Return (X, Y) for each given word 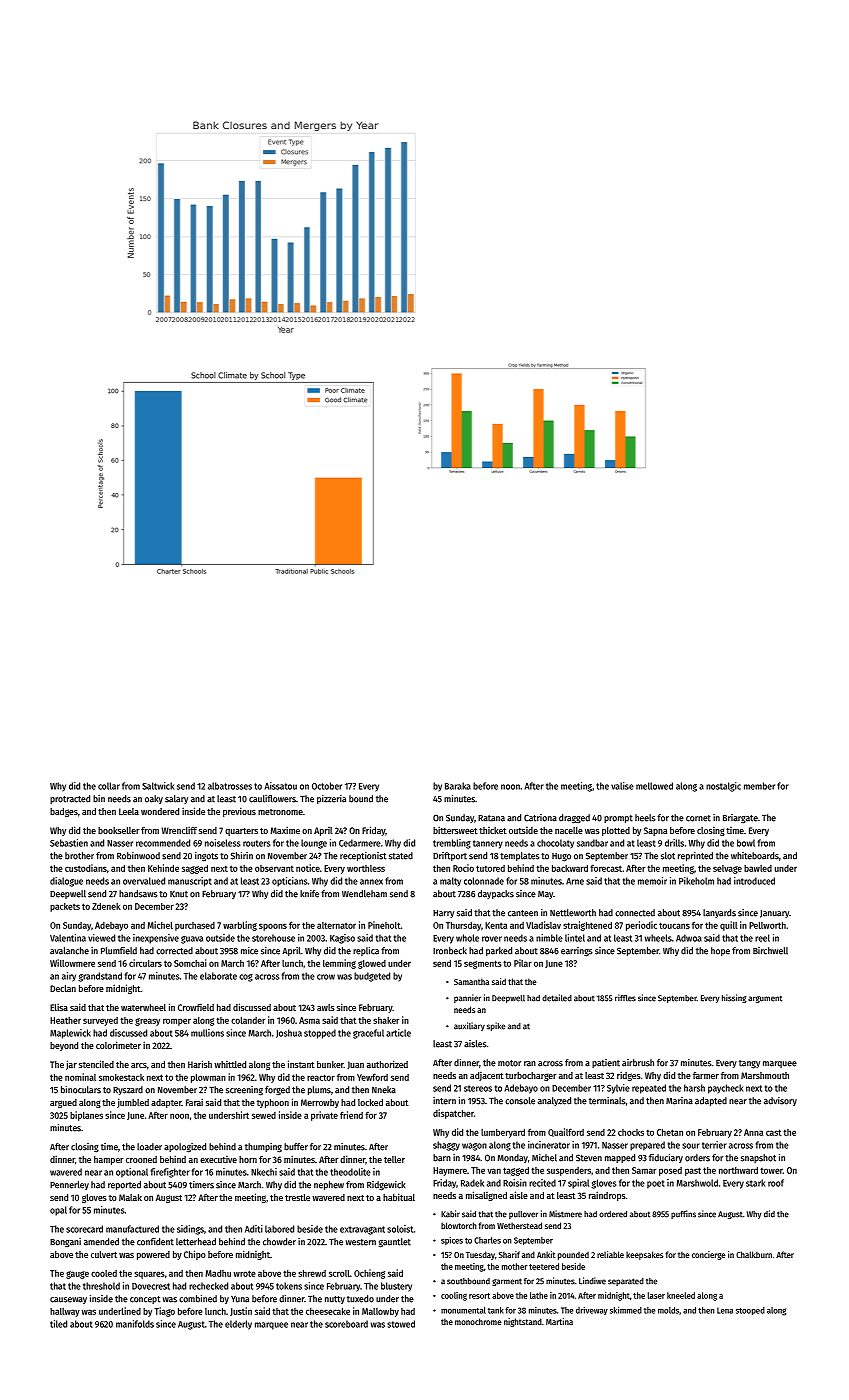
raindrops (607, 1196)
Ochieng (369, 1274)
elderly (238, 1325)
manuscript (190, 882)
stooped (750, 1311)
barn (442, 1158)
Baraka (458, 786)
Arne (575, 881)
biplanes (86, 1116)
